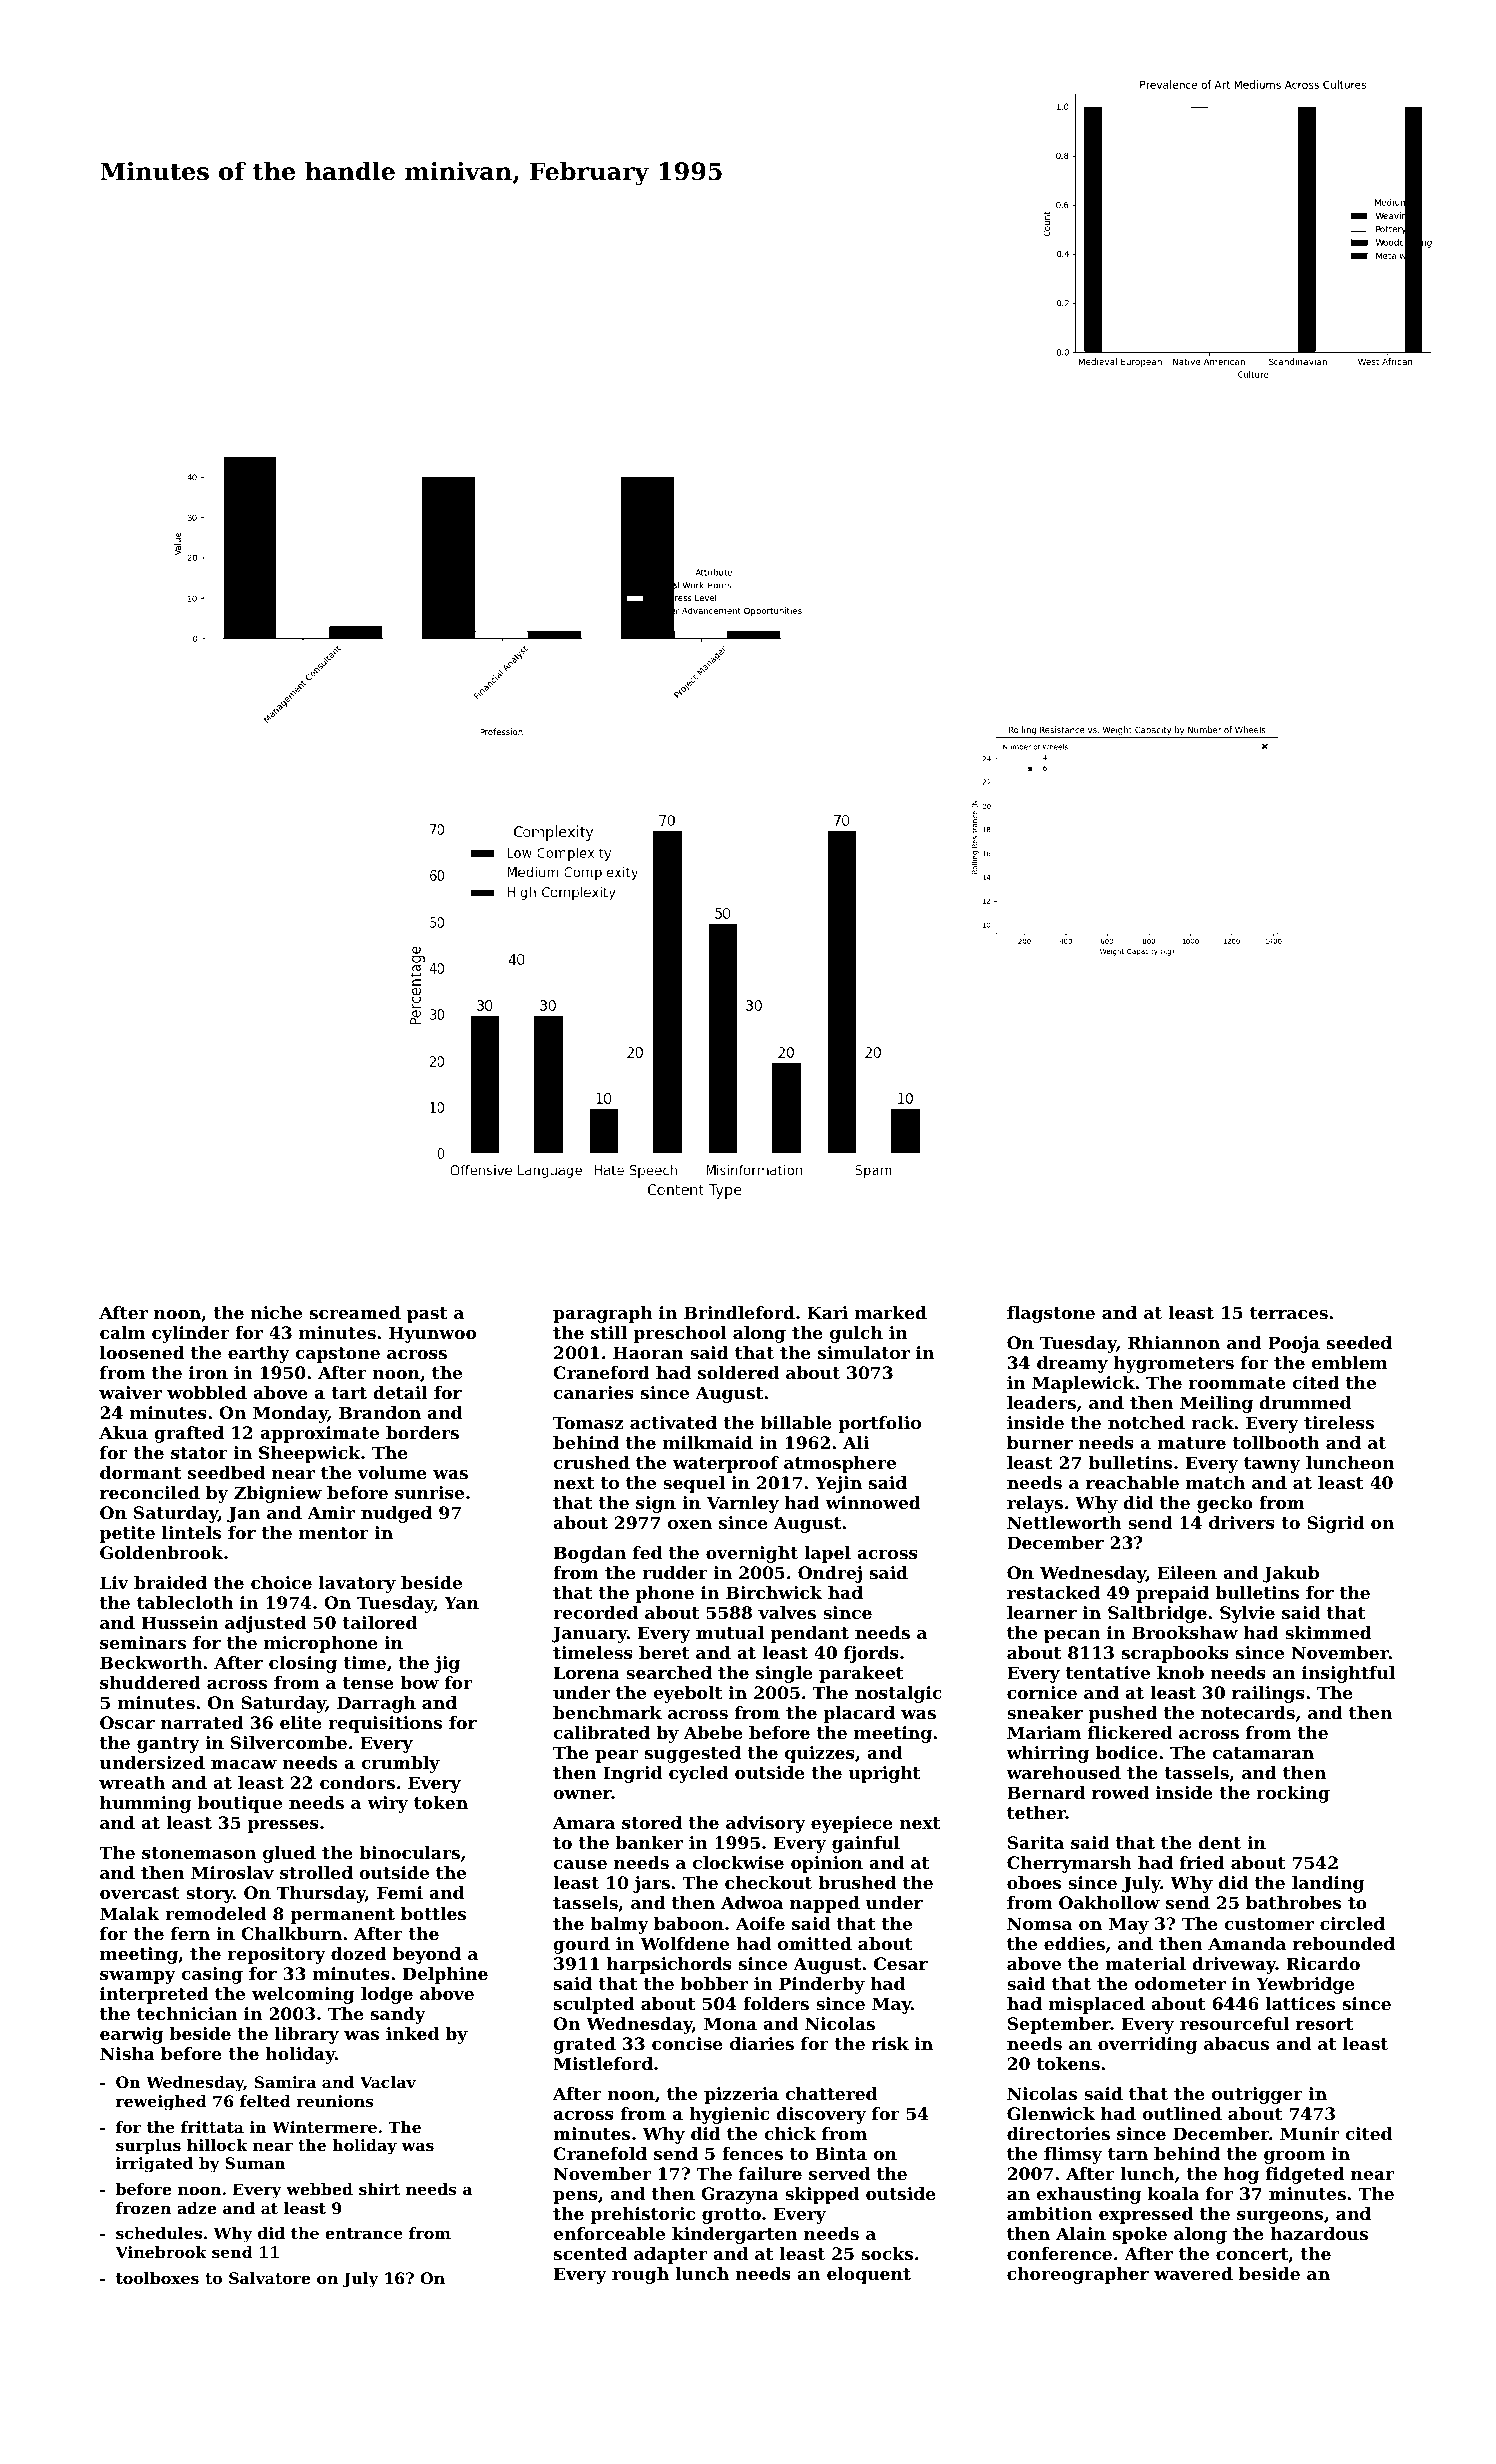  What do you see at coordinates (307, 2035) in the screenshot?
I see `library` at bounding box center [307, 2035].
